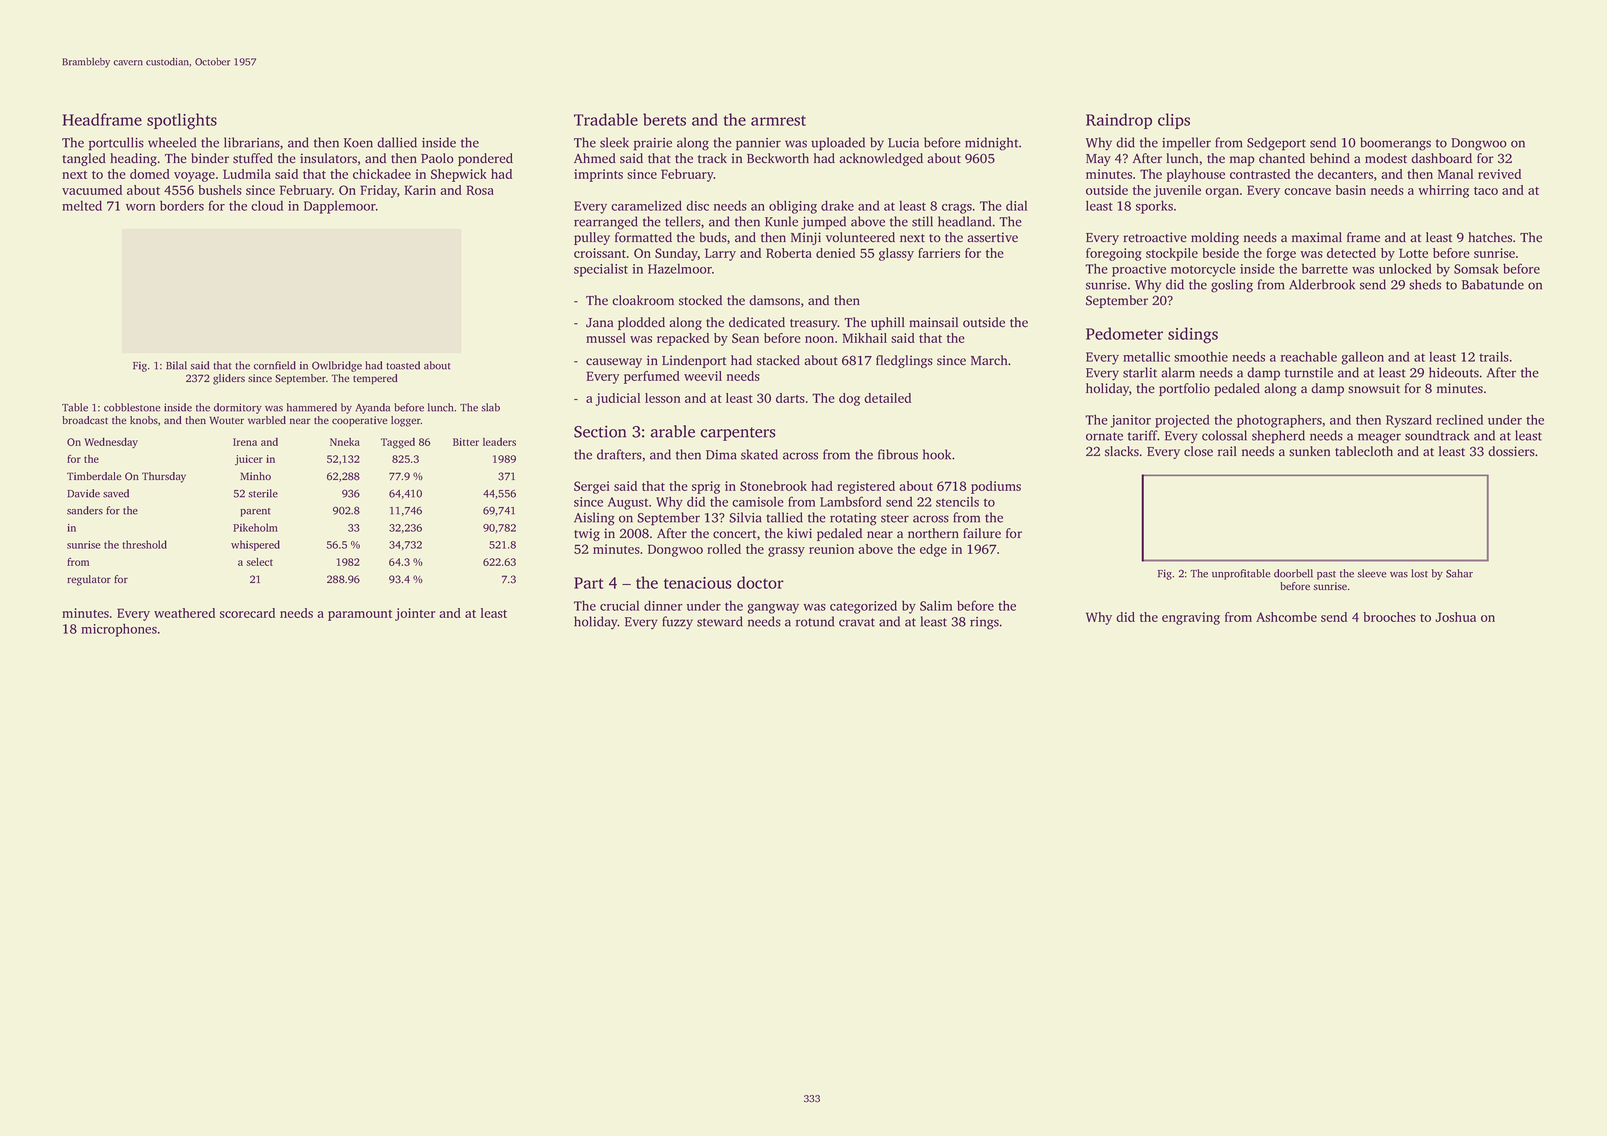 This screenshot has height=1136, width=1607. I want to click on microphones, so click(119, 630).
